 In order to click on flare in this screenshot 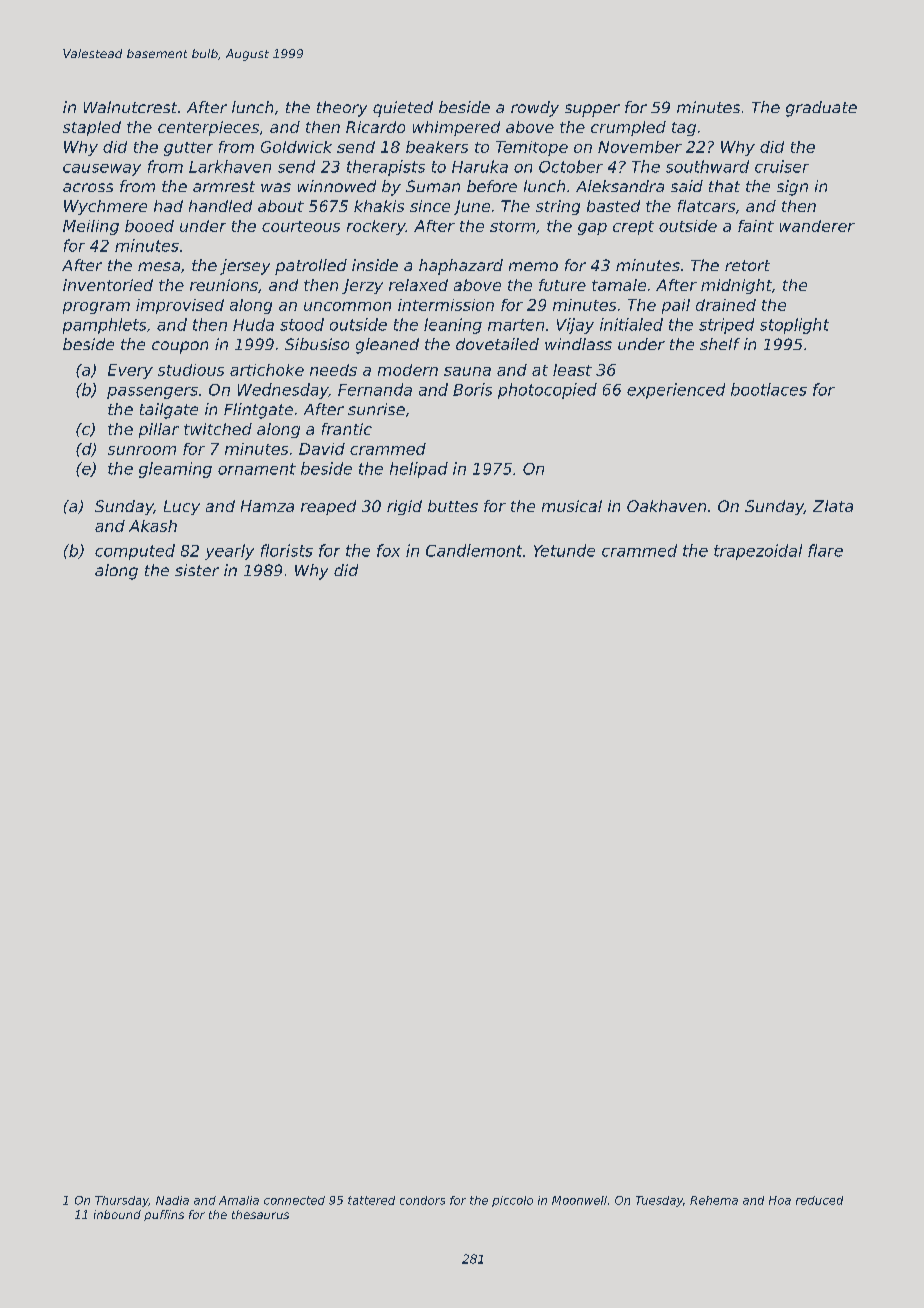, I will do `click(825, 550)`.
